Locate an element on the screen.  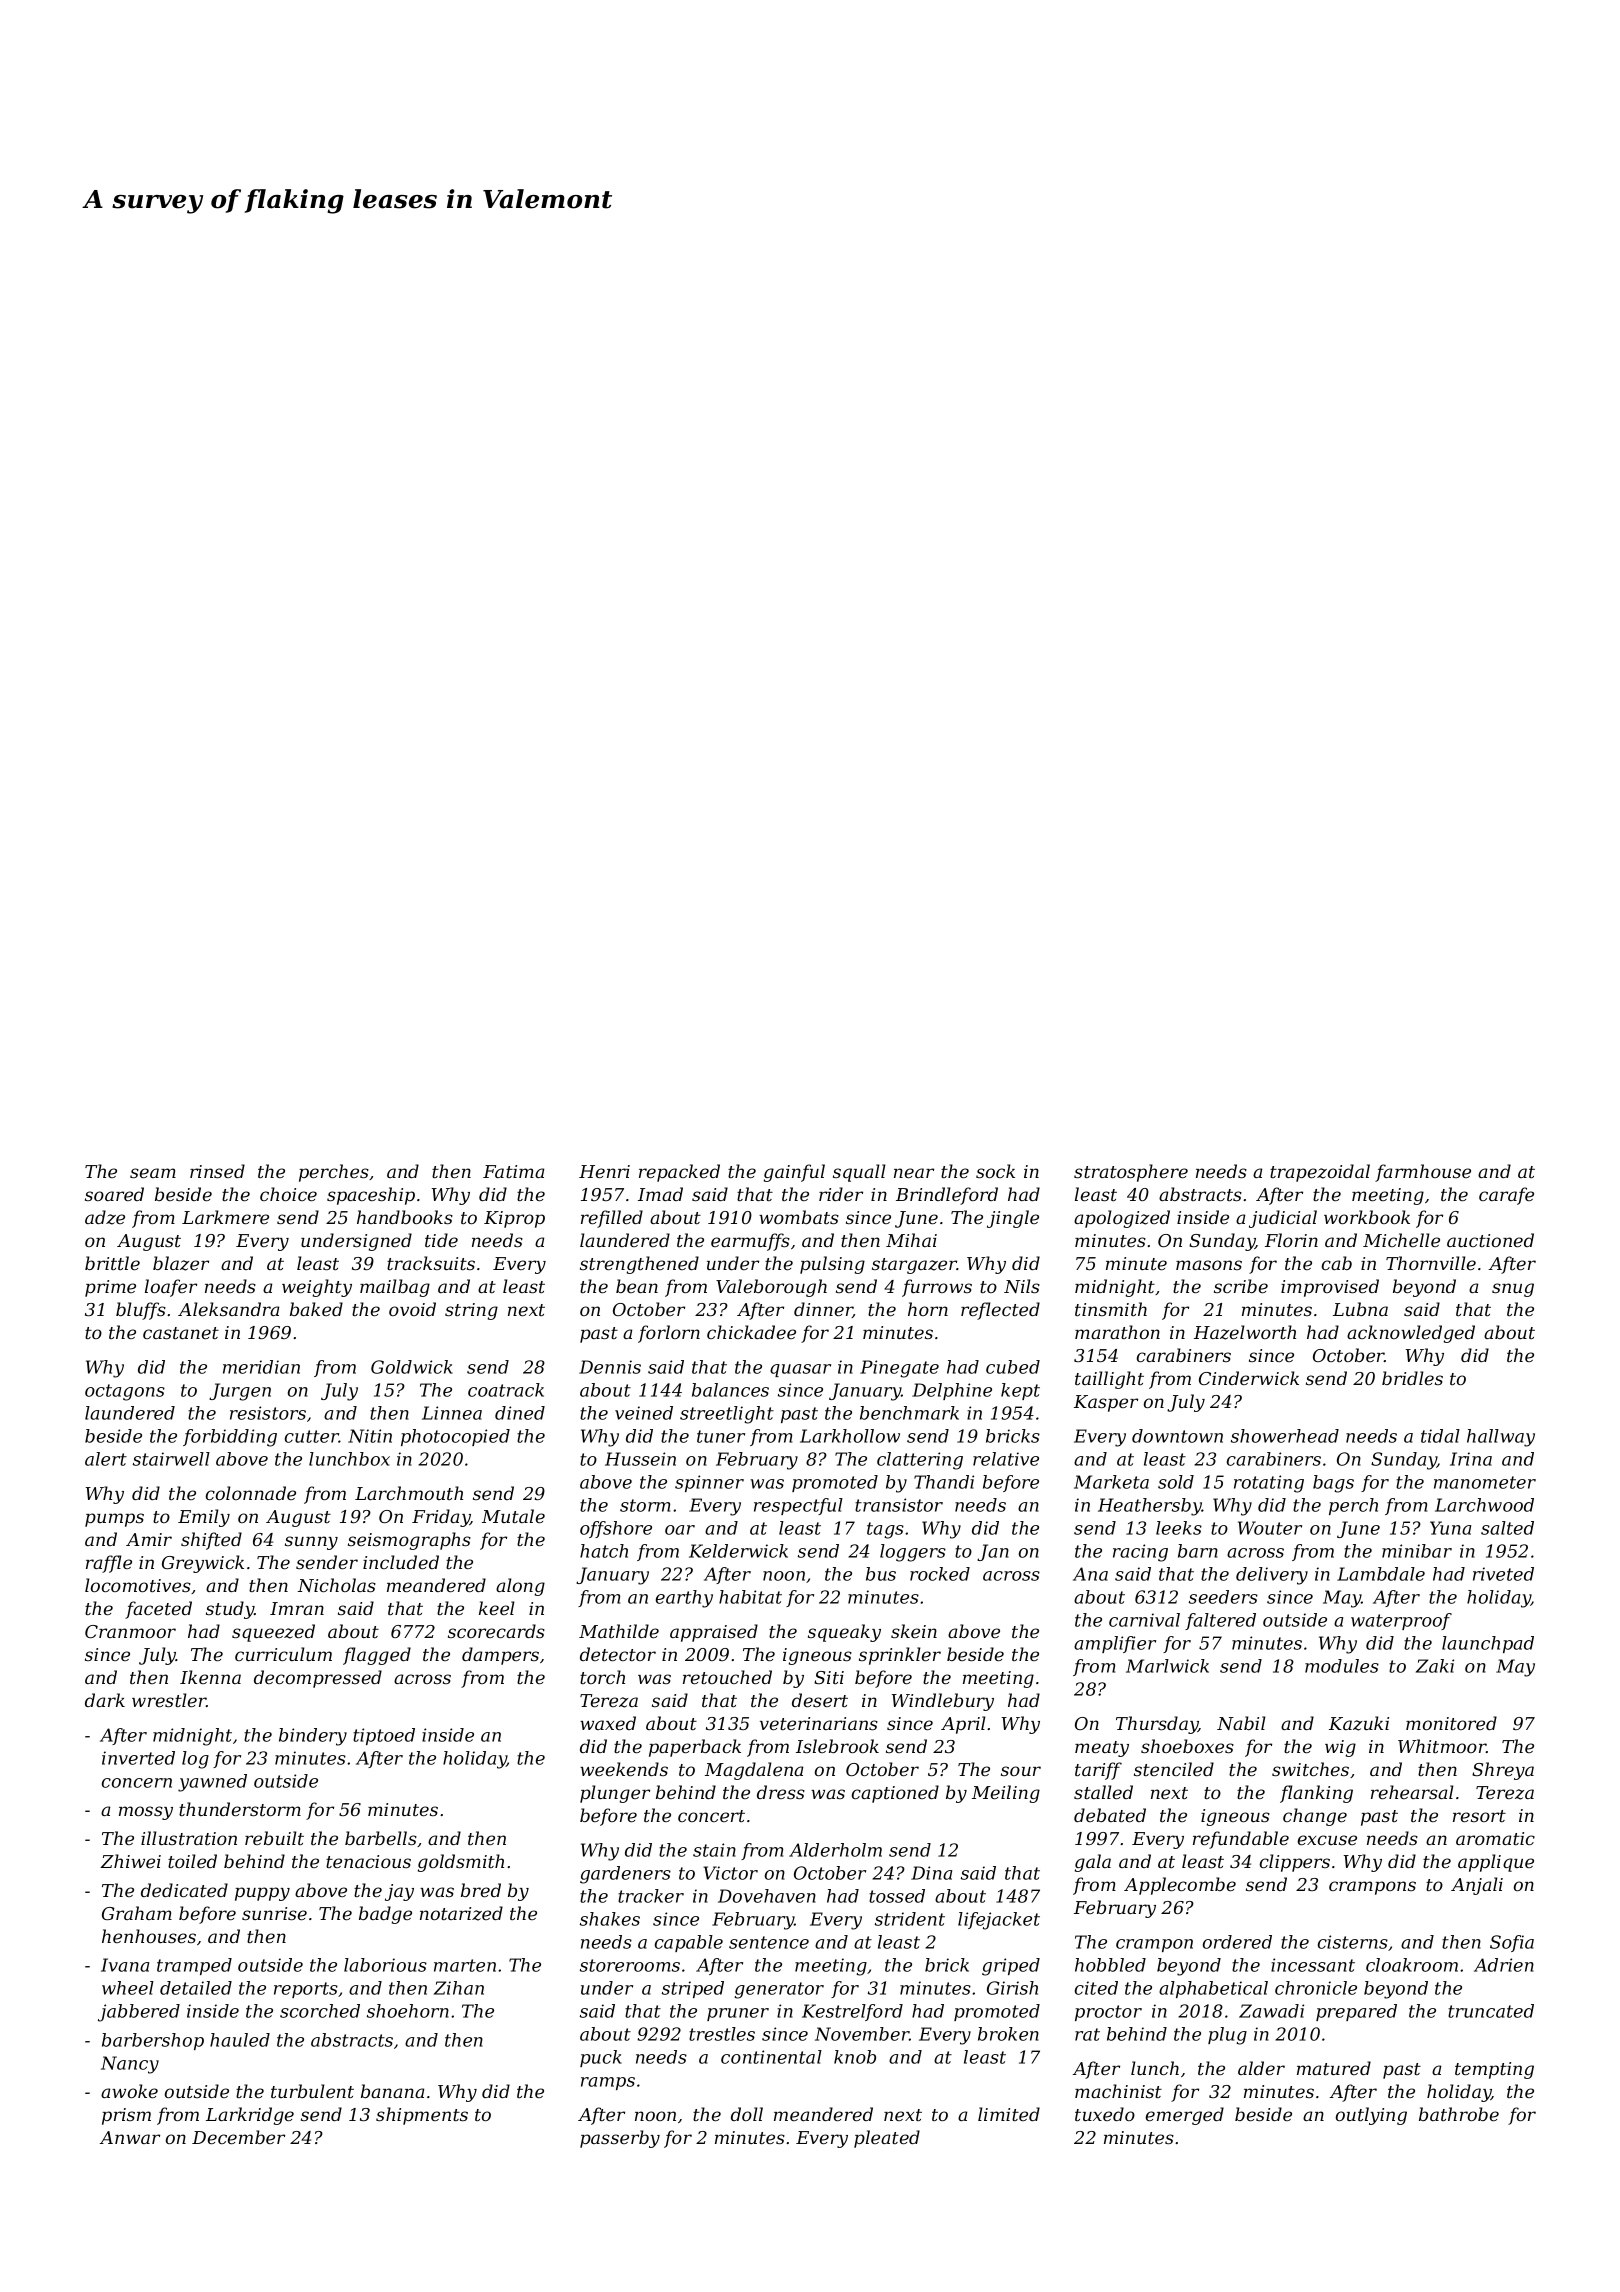
bindery is located at coordinates (313, 1737).
